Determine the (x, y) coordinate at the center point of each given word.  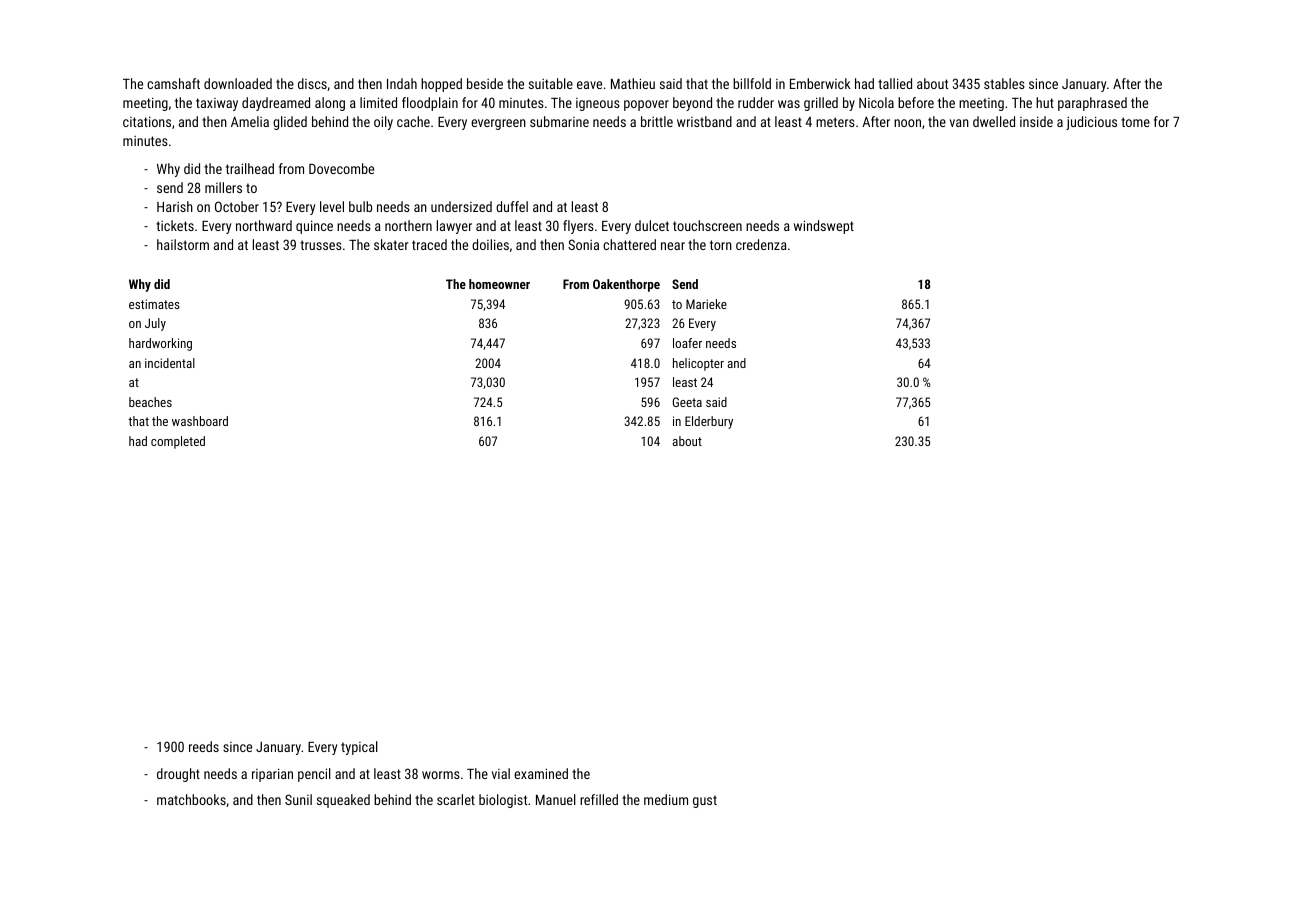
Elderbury (709, 422)
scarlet (456, 799)
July (155, 324)
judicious (1091, 123)
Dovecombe (341, 168)
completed (178, 442)
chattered (629, 244)
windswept (824, 227)
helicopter (698, 364)
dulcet (652, 225)
